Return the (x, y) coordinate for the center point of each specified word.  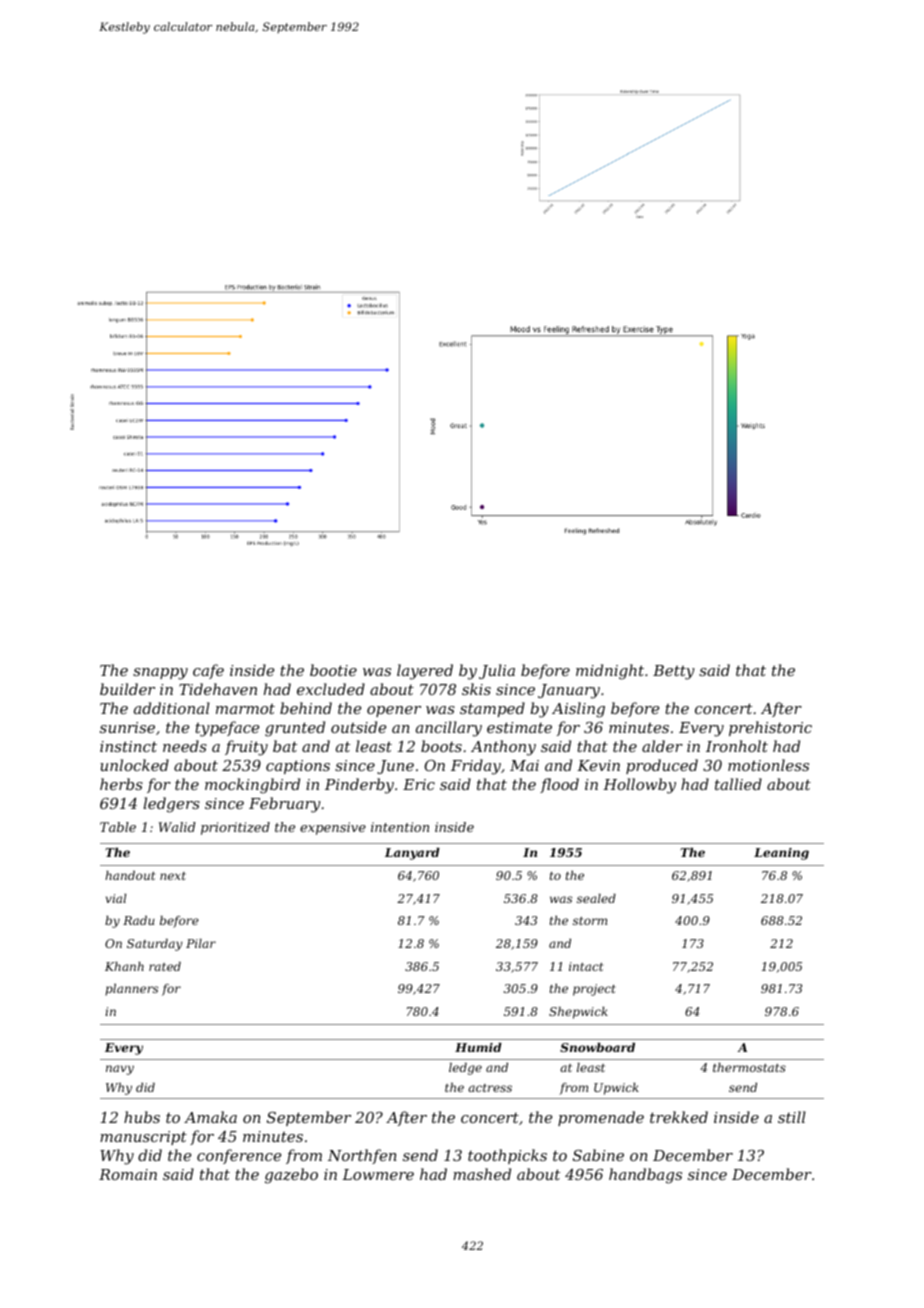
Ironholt (737, 746)
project (594, 990)
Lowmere (378, 1174)
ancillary (449, 729)
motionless (768, 765)
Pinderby (359, 786)
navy (120, 1070)
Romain (128, 1174)
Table (118, 827)
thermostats (749, 1067)
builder (127, 689)
